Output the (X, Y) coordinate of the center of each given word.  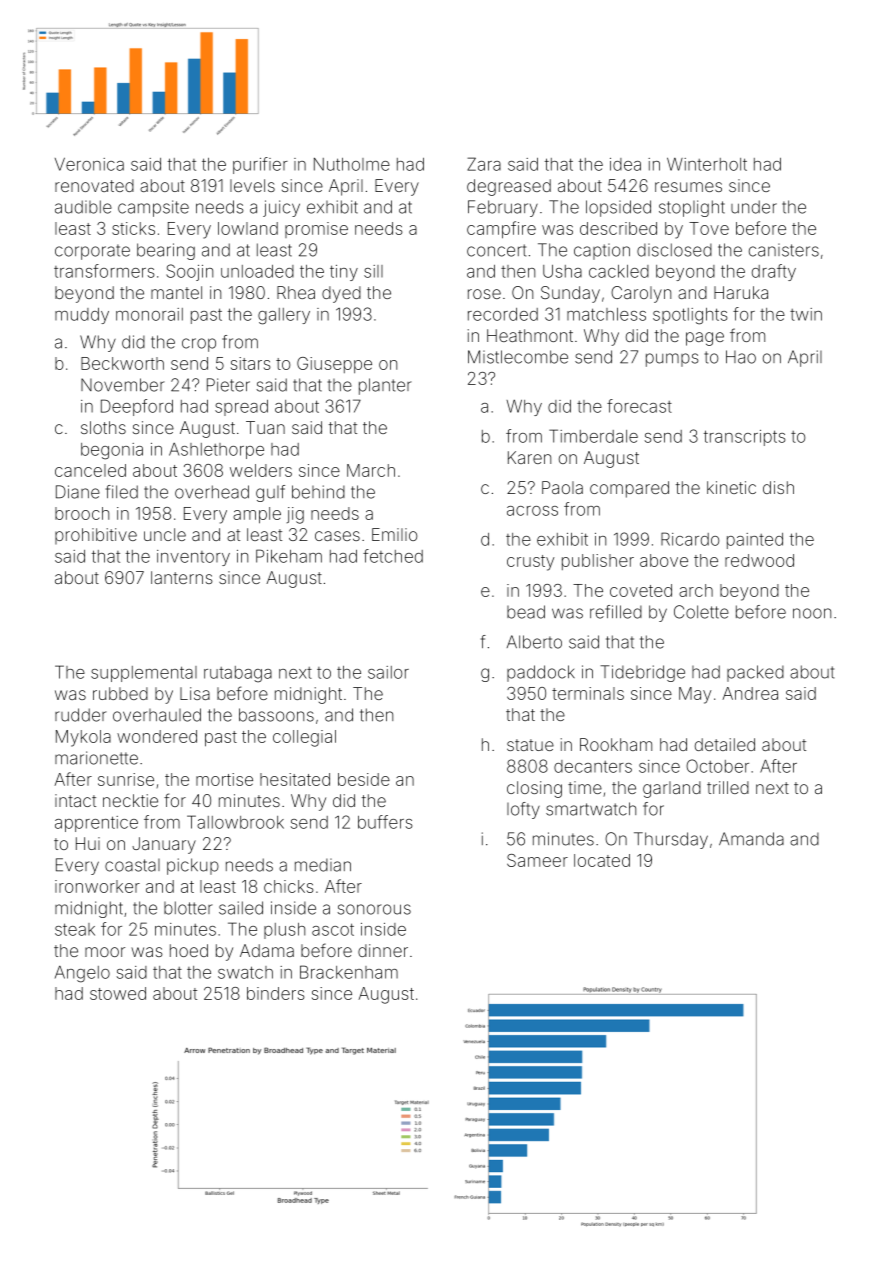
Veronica (89, 164)
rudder (81, 715)
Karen (529, 457)
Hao (741, 357)
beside (364, 779)
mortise (224, 779)
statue (530, 745)
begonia (112, 451)
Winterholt (707, 164)
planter (385, 386)
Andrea (750, 693)
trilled (728, 787)
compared (629, 489)
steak (75, 929)
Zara (484, 164)
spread (241, 408)
